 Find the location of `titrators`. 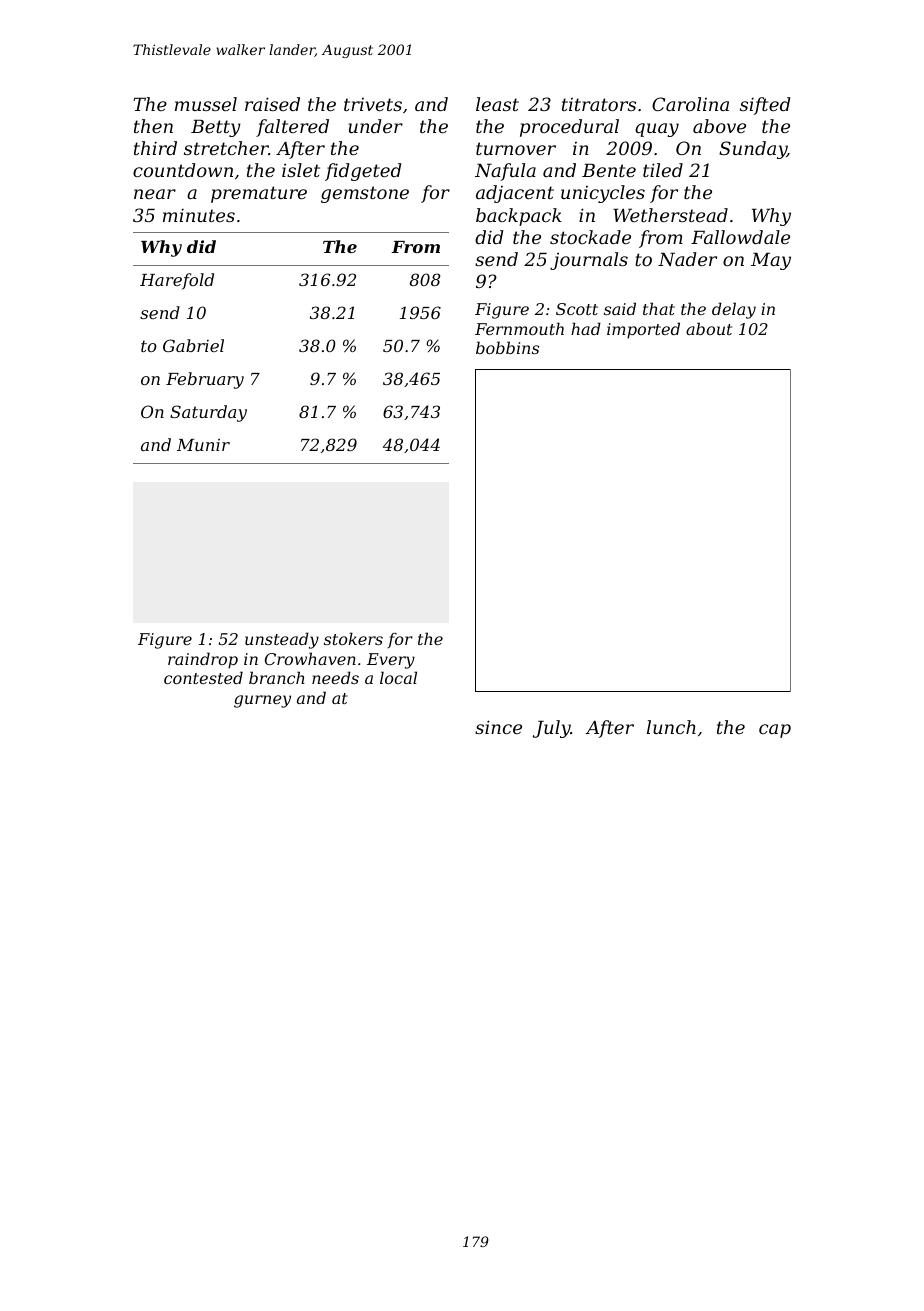

titrators is located at coordinates (599, 104).
